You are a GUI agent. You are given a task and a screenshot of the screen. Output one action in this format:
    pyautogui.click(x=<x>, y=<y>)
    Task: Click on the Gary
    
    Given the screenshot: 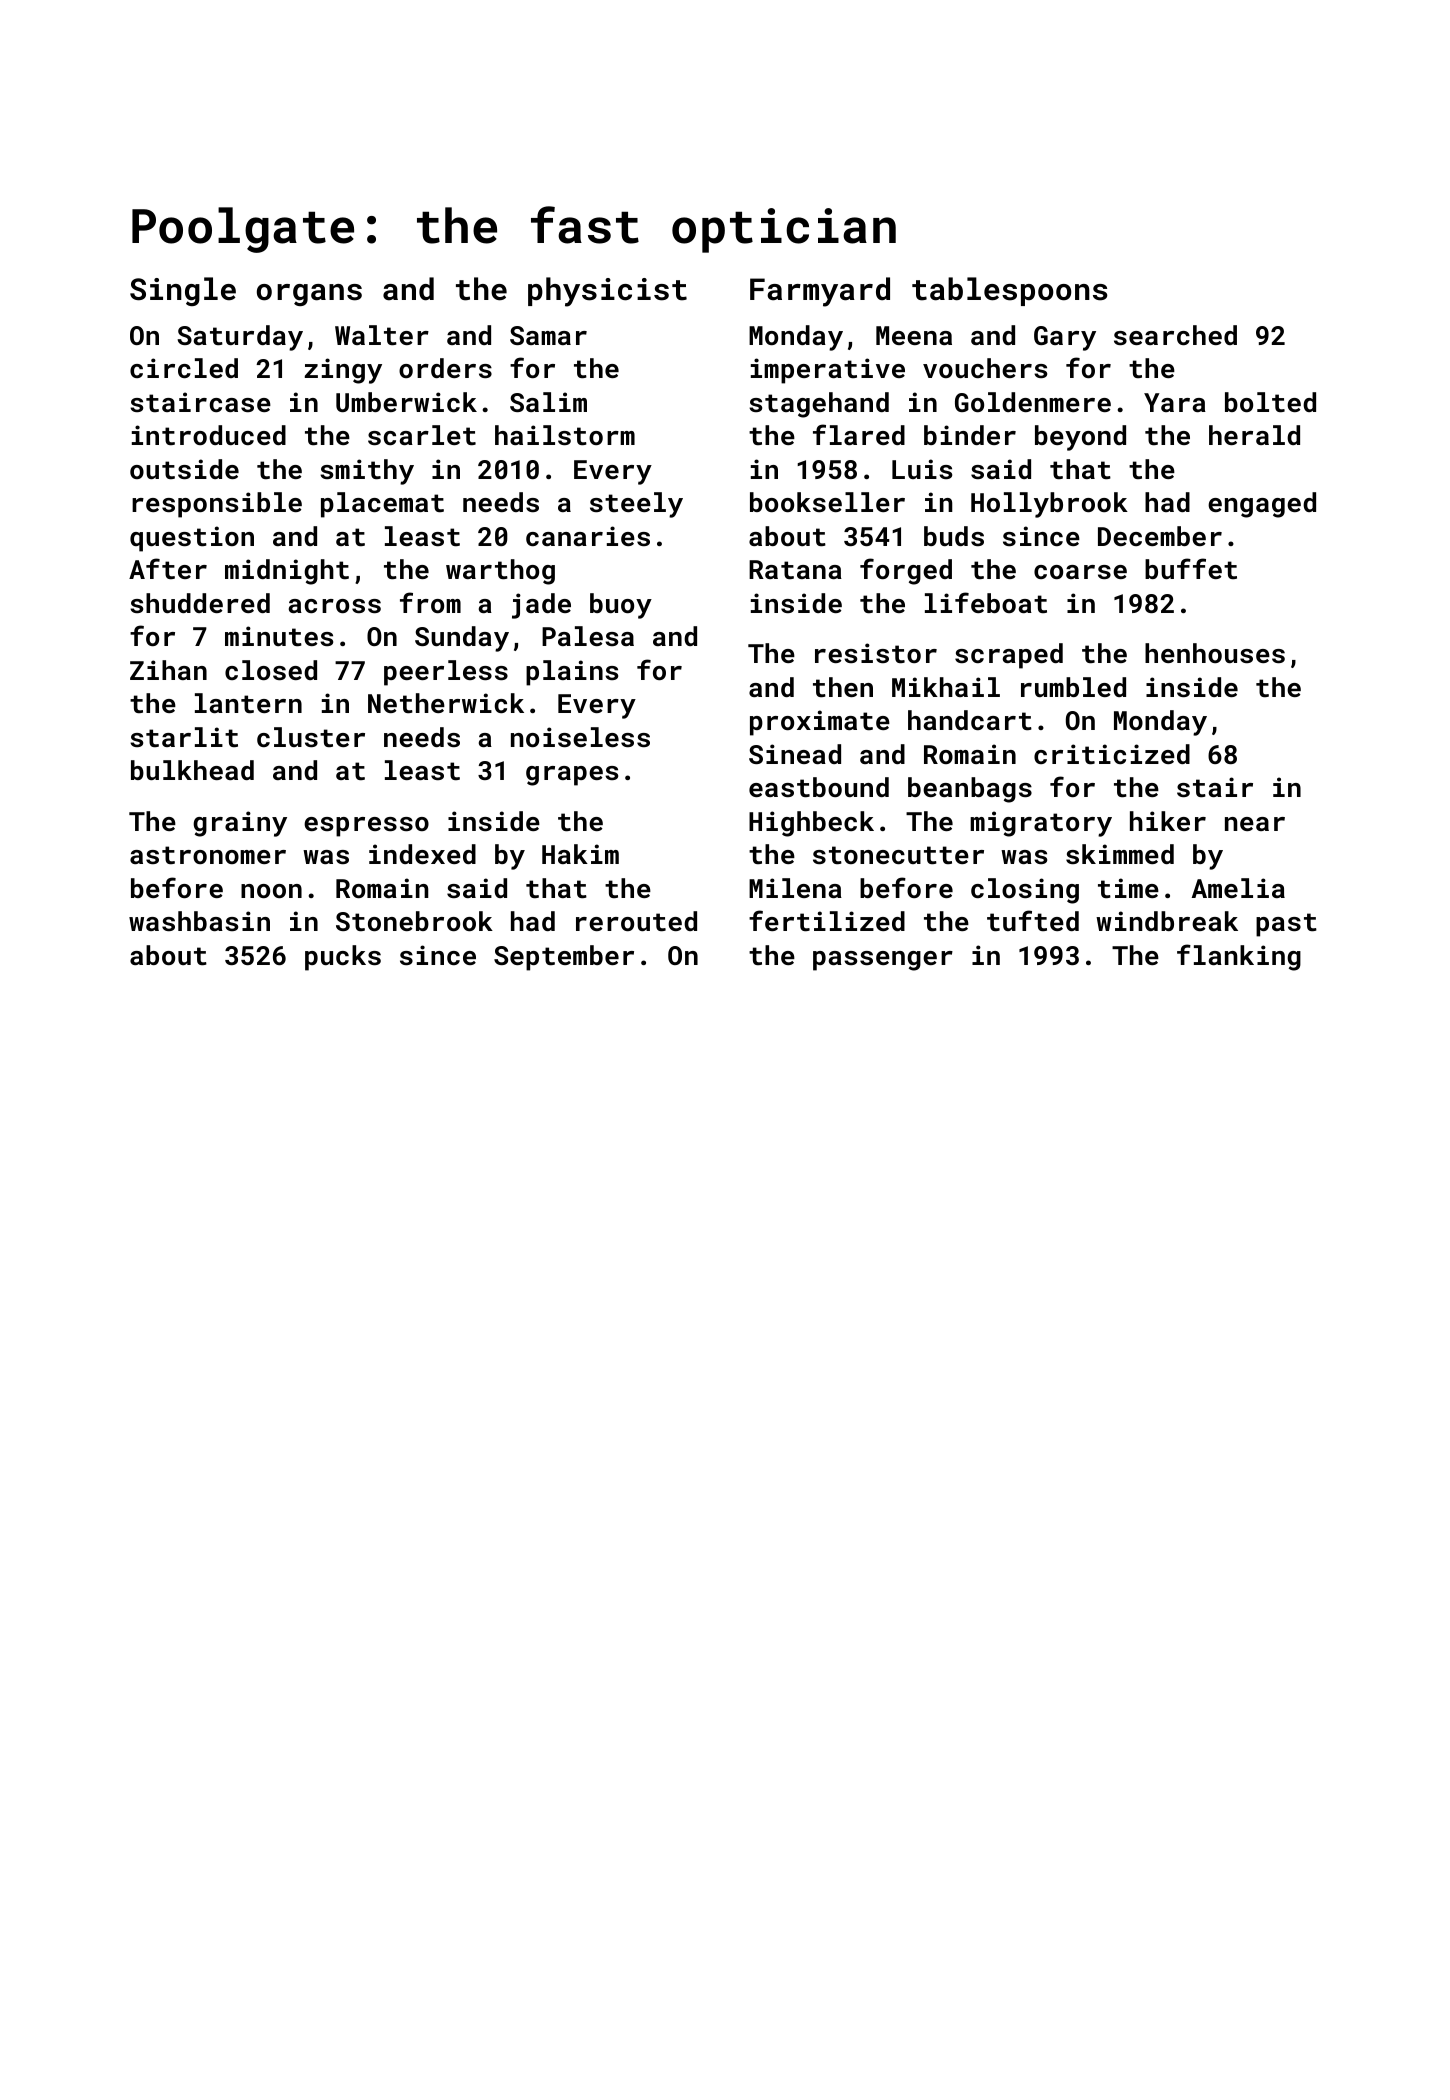 What is the action you would take?
    pyautogui.click(x=1065, y=338)
